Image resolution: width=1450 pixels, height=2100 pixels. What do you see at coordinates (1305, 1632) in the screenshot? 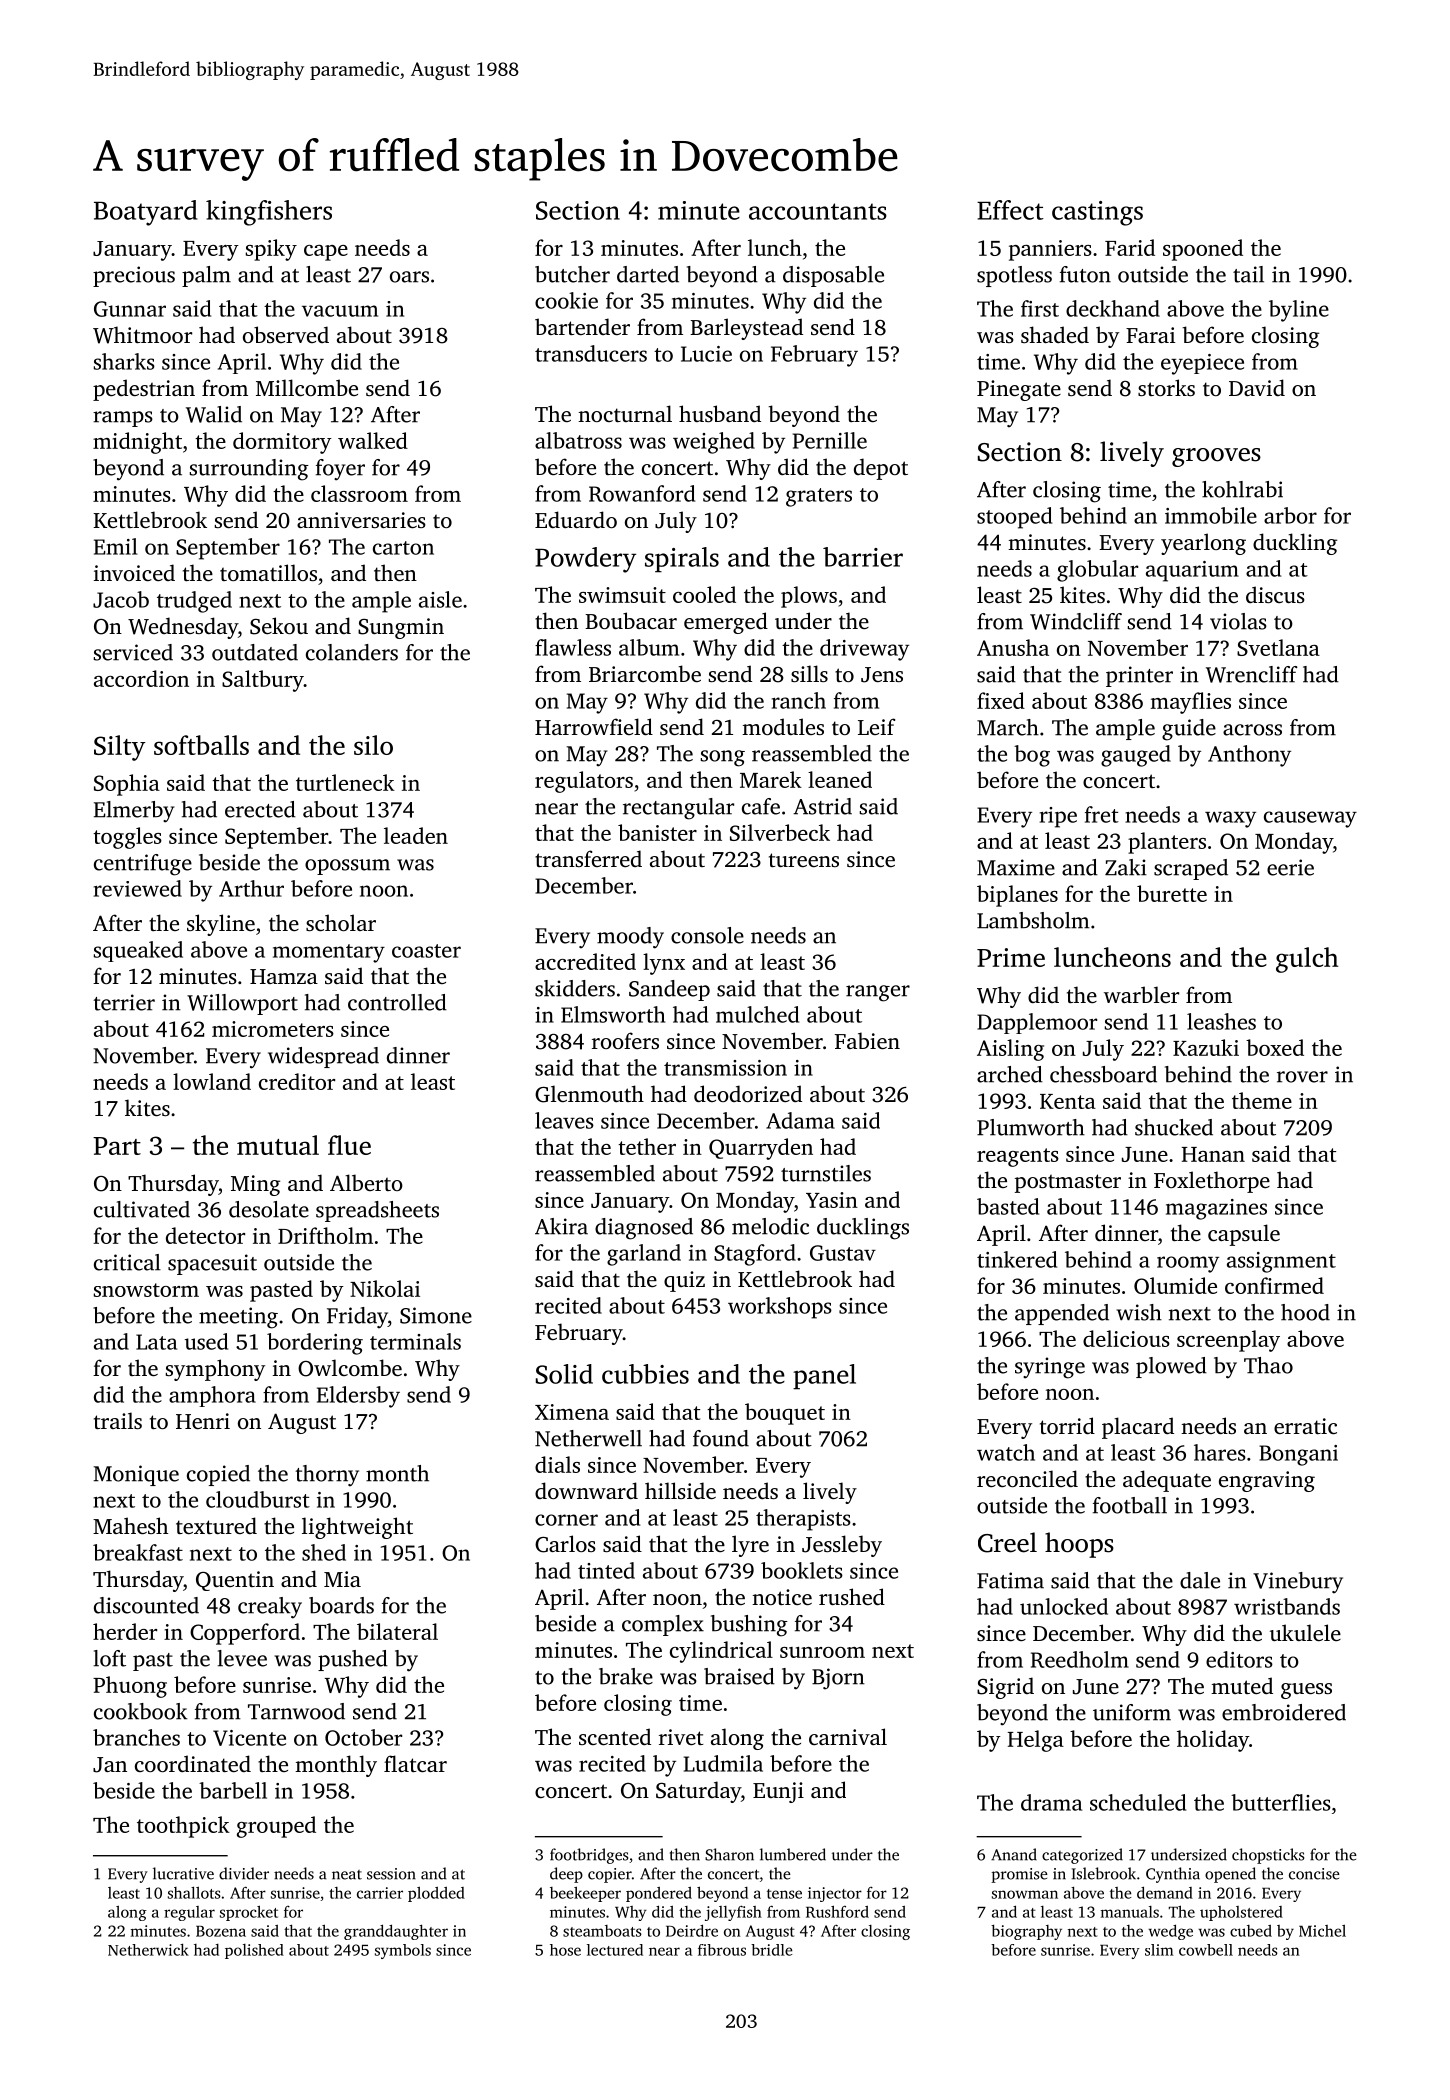
I see `ukulele` at bounding box center [1305, 1632].
